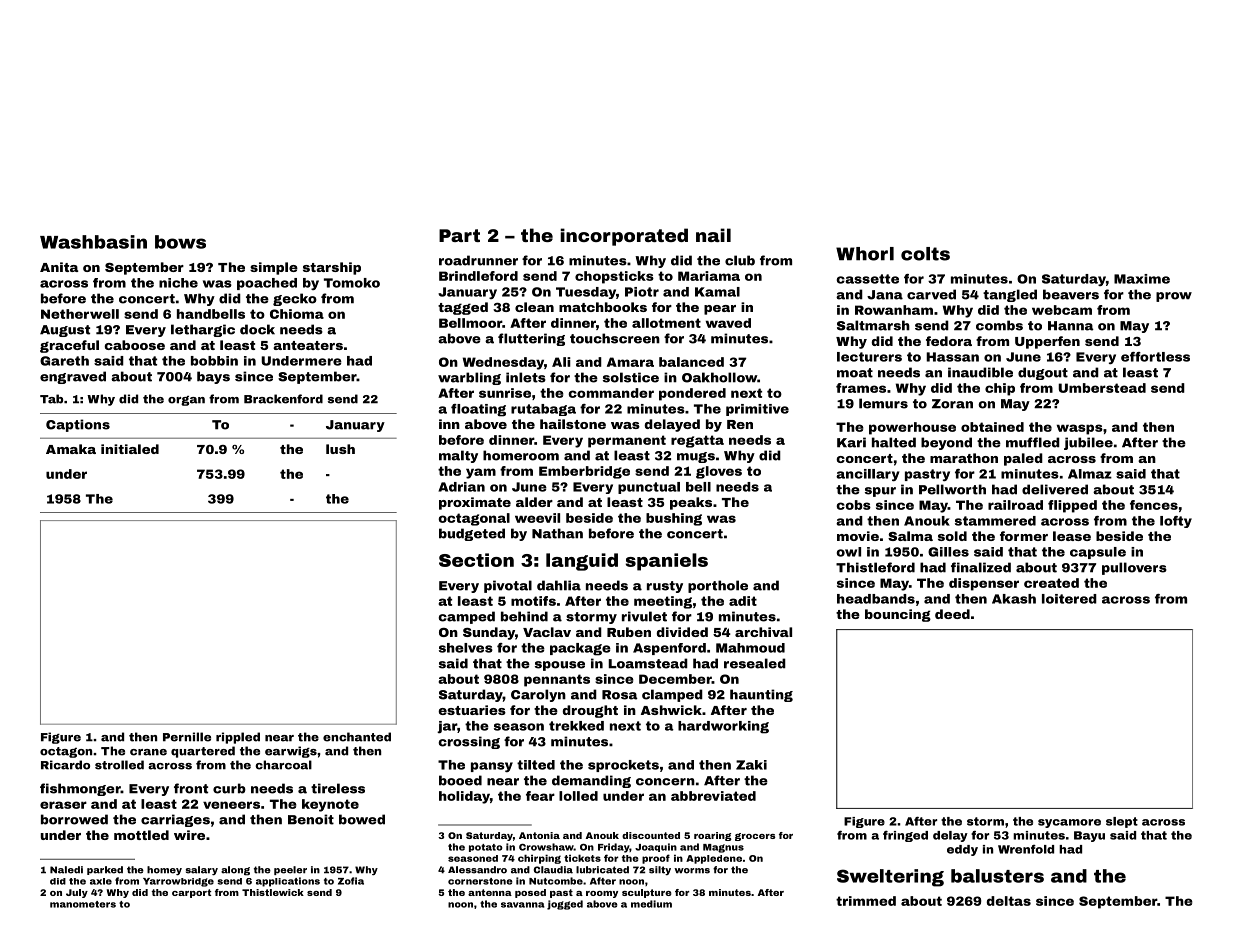 Image resolution: width=1233 pixels, height=952 pixels. I want to click on colts, so click(925, 254).
